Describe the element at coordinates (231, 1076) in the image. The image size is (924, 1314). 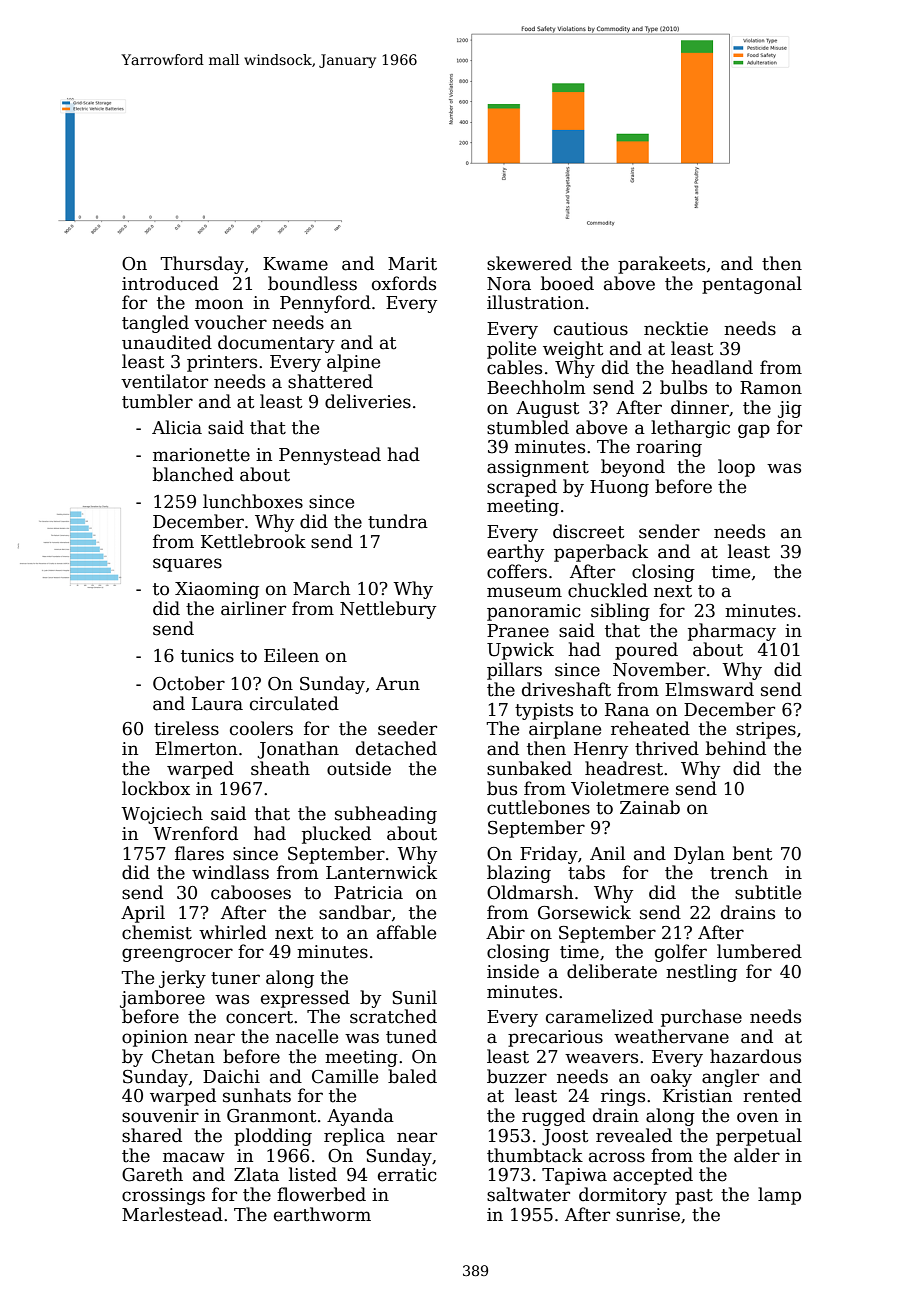
I see `Daichi` at that location.
